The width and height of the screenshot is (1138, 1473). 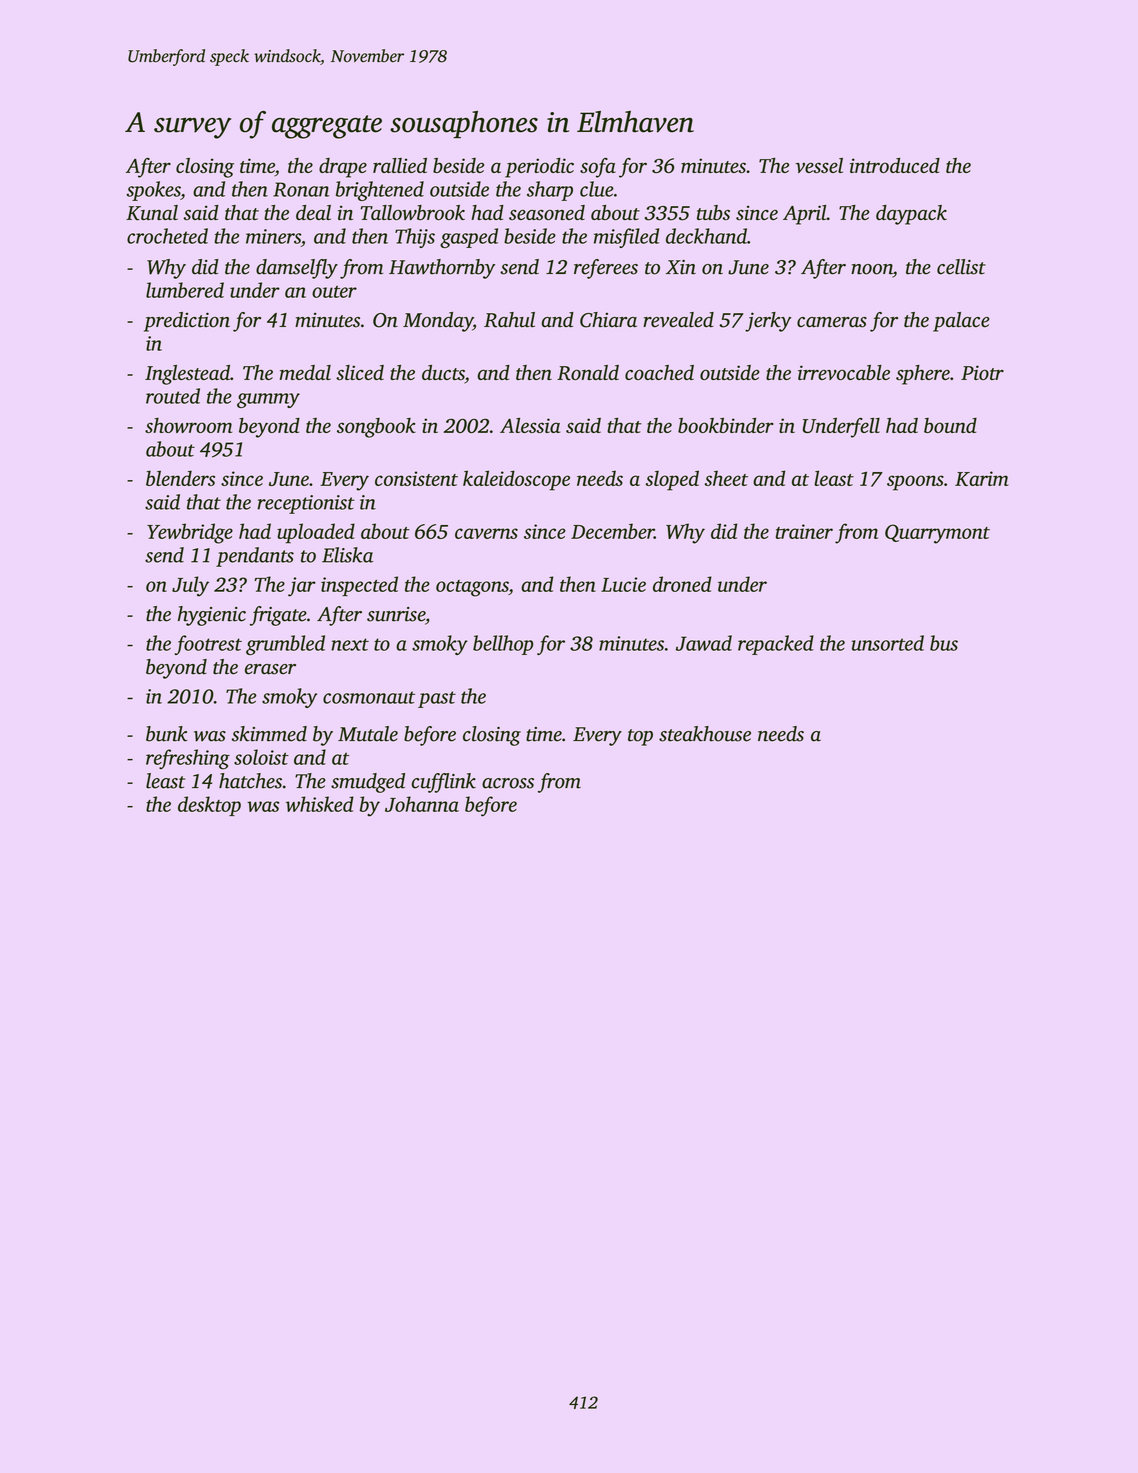 What do you see at coordinates (368, 783) in the screenshot?
I see `smudged` at bounding box center [368, 783].
